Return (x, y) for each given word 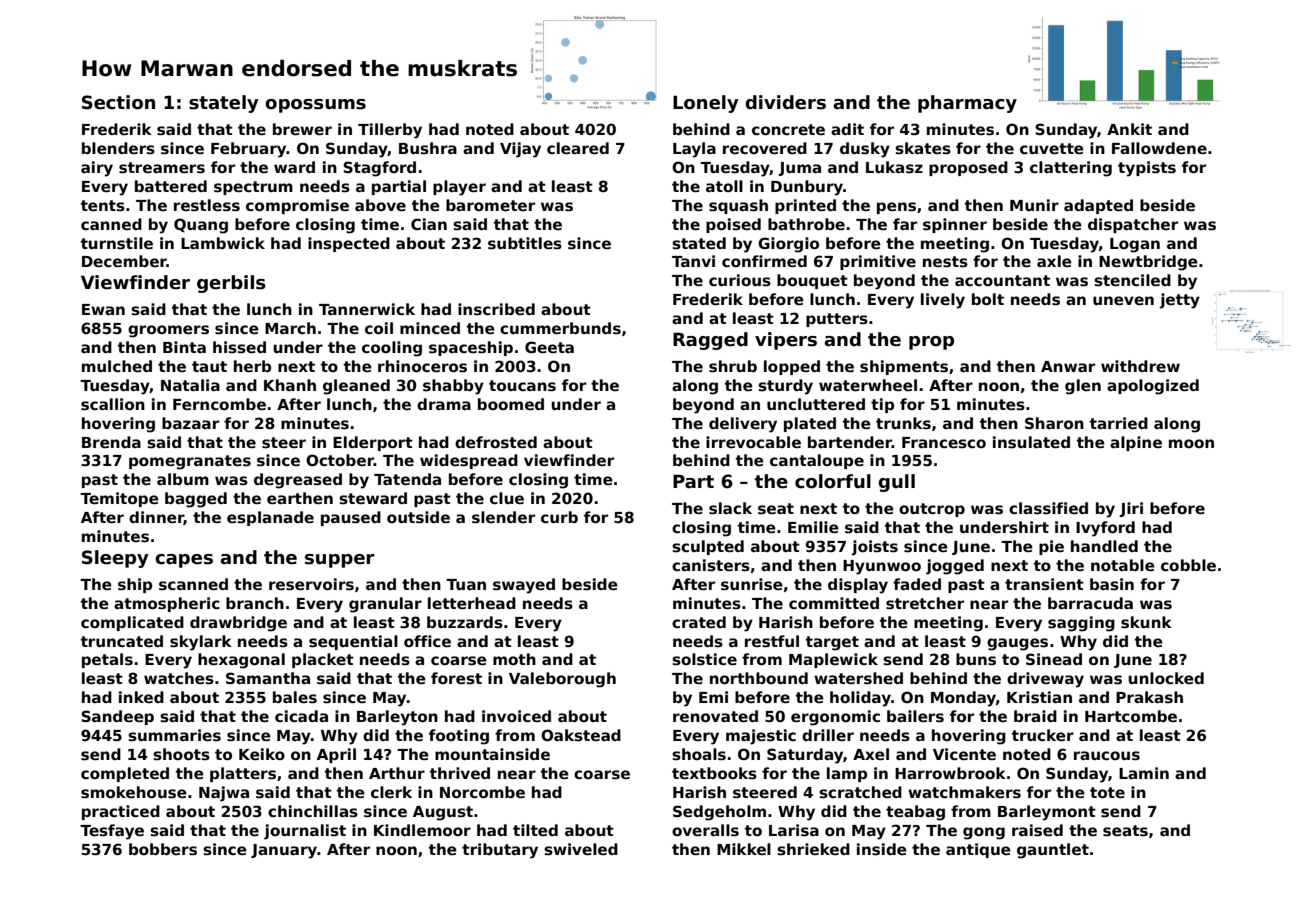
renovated (715, 716)
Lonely (706, 104)
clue (507, 498)
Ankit (1129, 129)
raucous (1107, 756)
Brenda (111, 442)
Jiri (1131, 509)
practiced (121, 812)
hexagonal (241, 661)
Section (118, 102)
